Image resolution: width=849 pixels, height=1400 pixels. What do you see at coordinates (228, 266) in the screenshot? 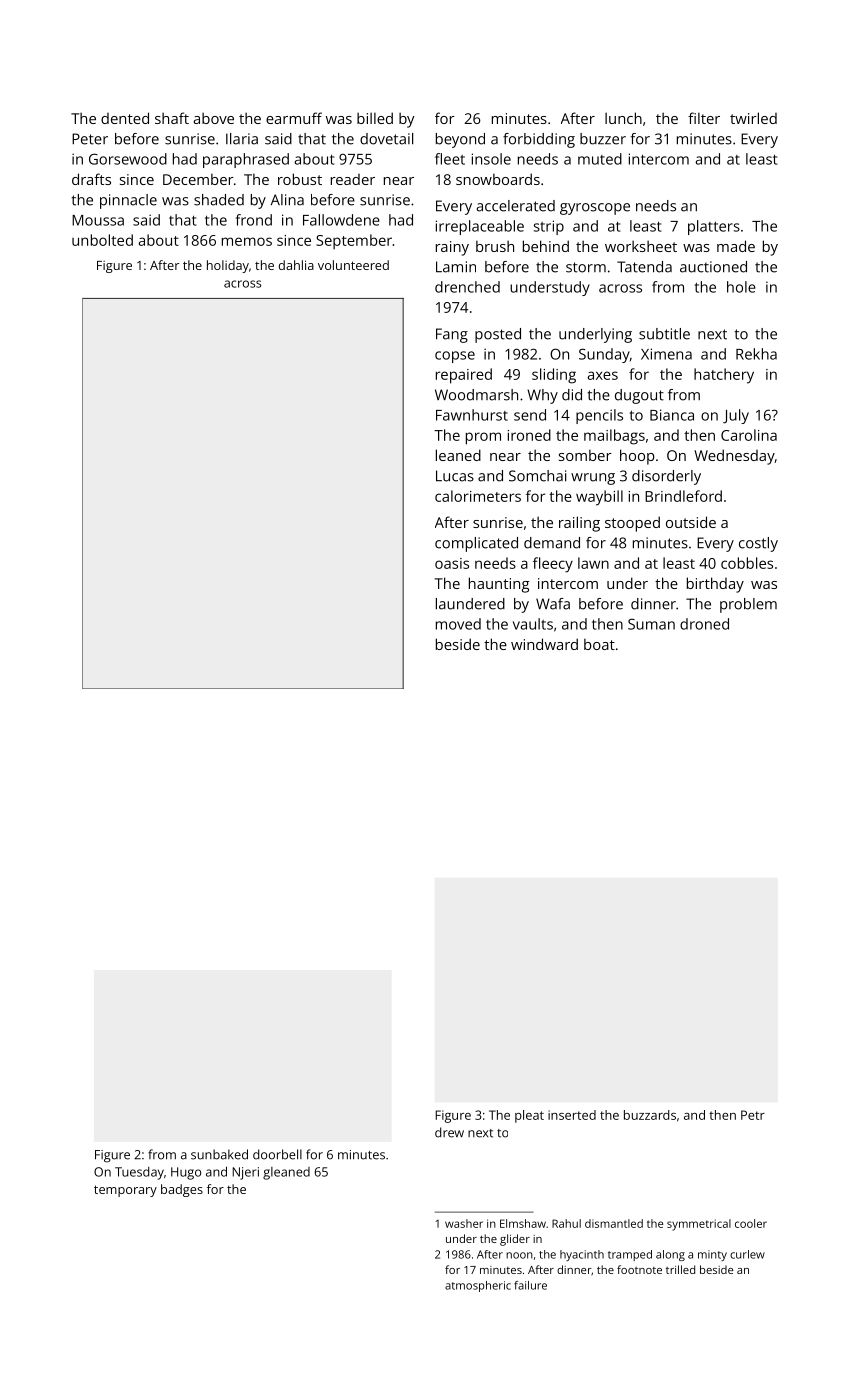
I see `holiday` at bounding box center [228, 266].
